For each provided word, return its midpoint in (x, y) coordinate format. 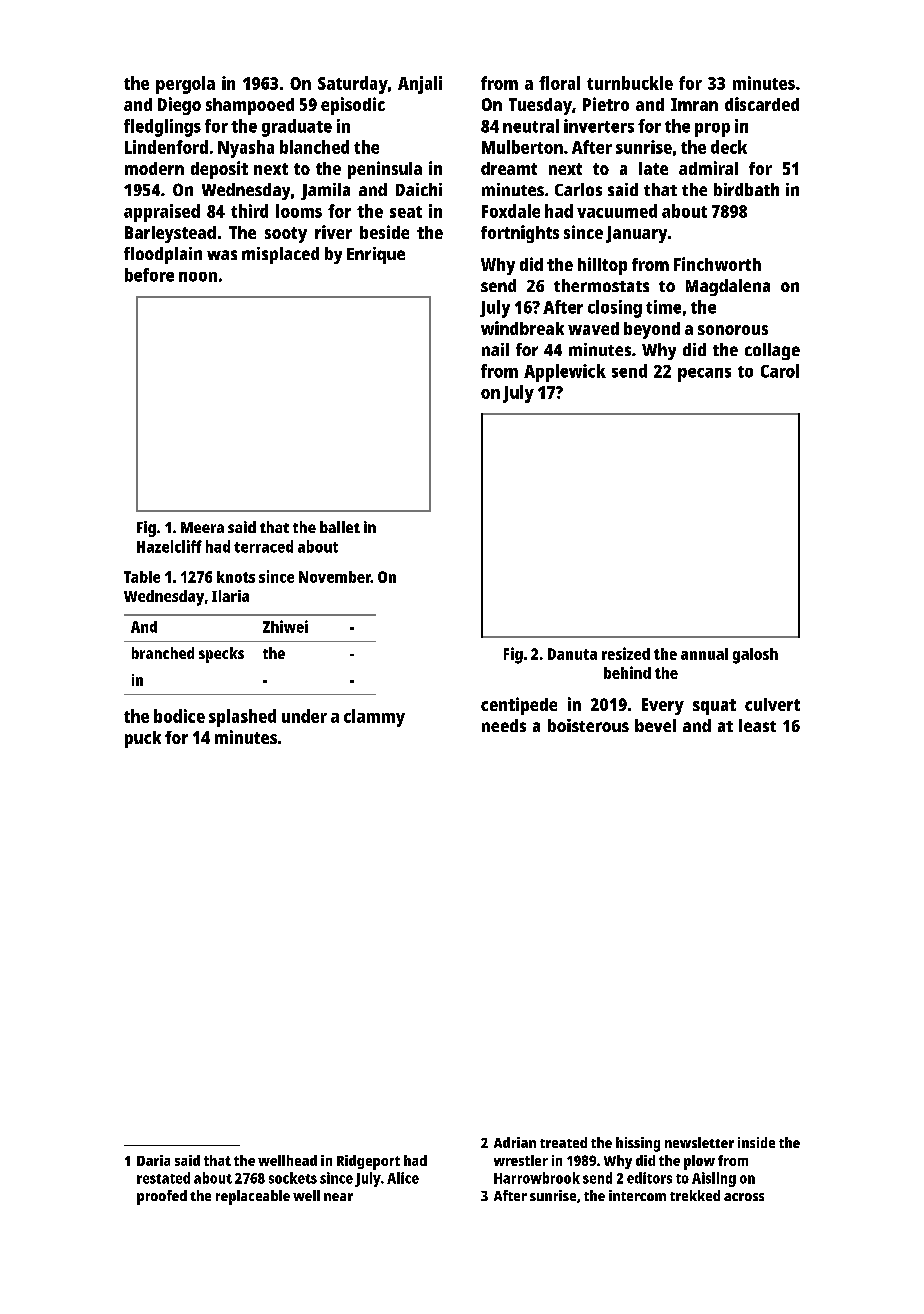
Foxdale (511, 211)
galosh (755, 656)
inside (756, 1142)
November (335, 577)
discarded (762, 104)
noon (198, 277)
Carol (780, 371)
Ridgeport (368, 1162)
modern (154, 168)
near (338, 1197)
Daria (153, 1160)
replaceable (253, 1197)
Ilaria (230, 596)
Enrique (376, 255)
